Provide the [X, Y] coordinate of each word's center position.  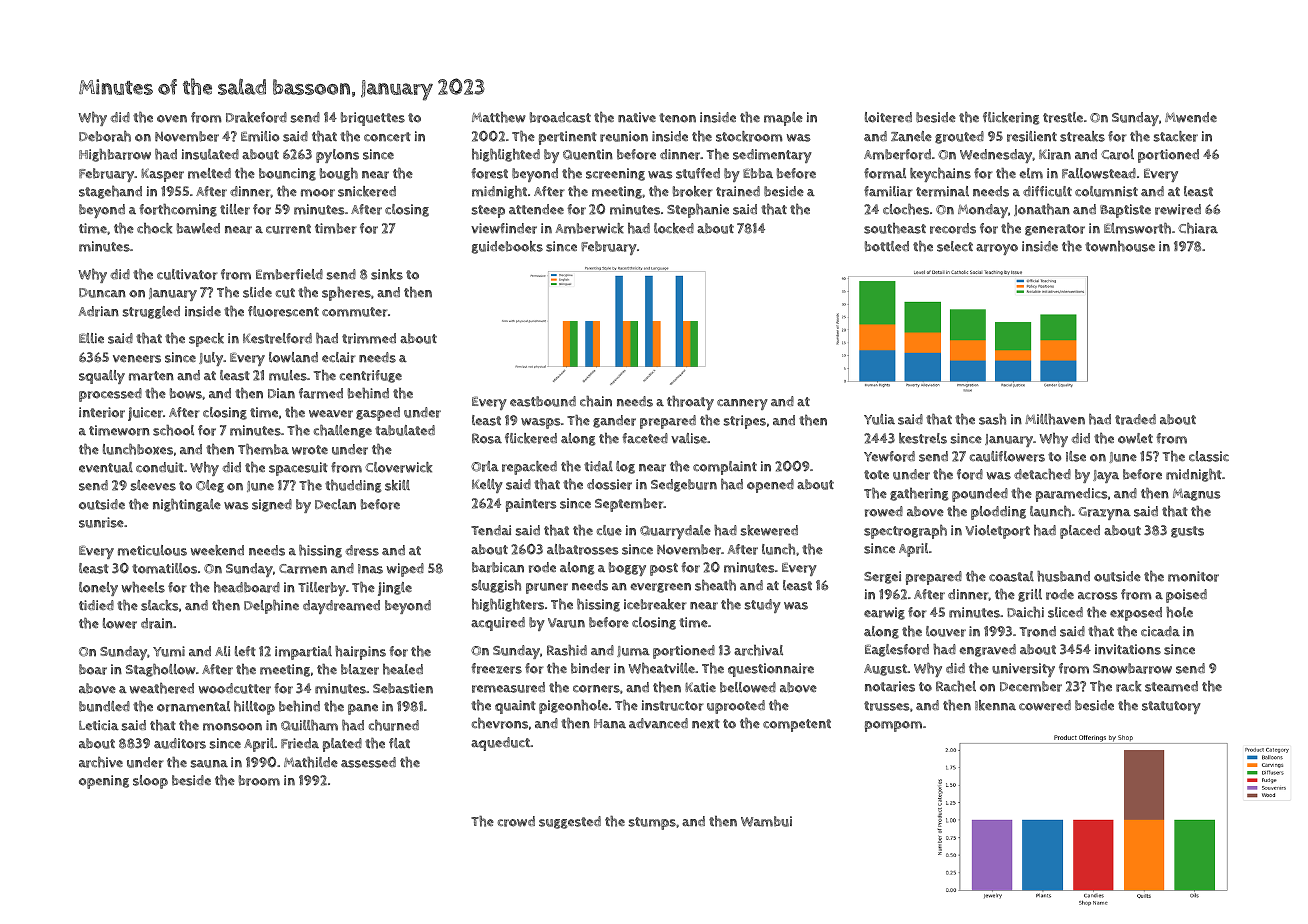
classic [1209, 456]
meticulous [152, 550]
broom [259, 780]
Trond [1038, 631]
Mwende [1191, 117]
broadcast [560, 117]
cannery [742, 404]
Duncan [102, 293]
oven [172, 119]
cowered [1045, 705]
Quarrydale [675, 532]
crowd [516, 821]
